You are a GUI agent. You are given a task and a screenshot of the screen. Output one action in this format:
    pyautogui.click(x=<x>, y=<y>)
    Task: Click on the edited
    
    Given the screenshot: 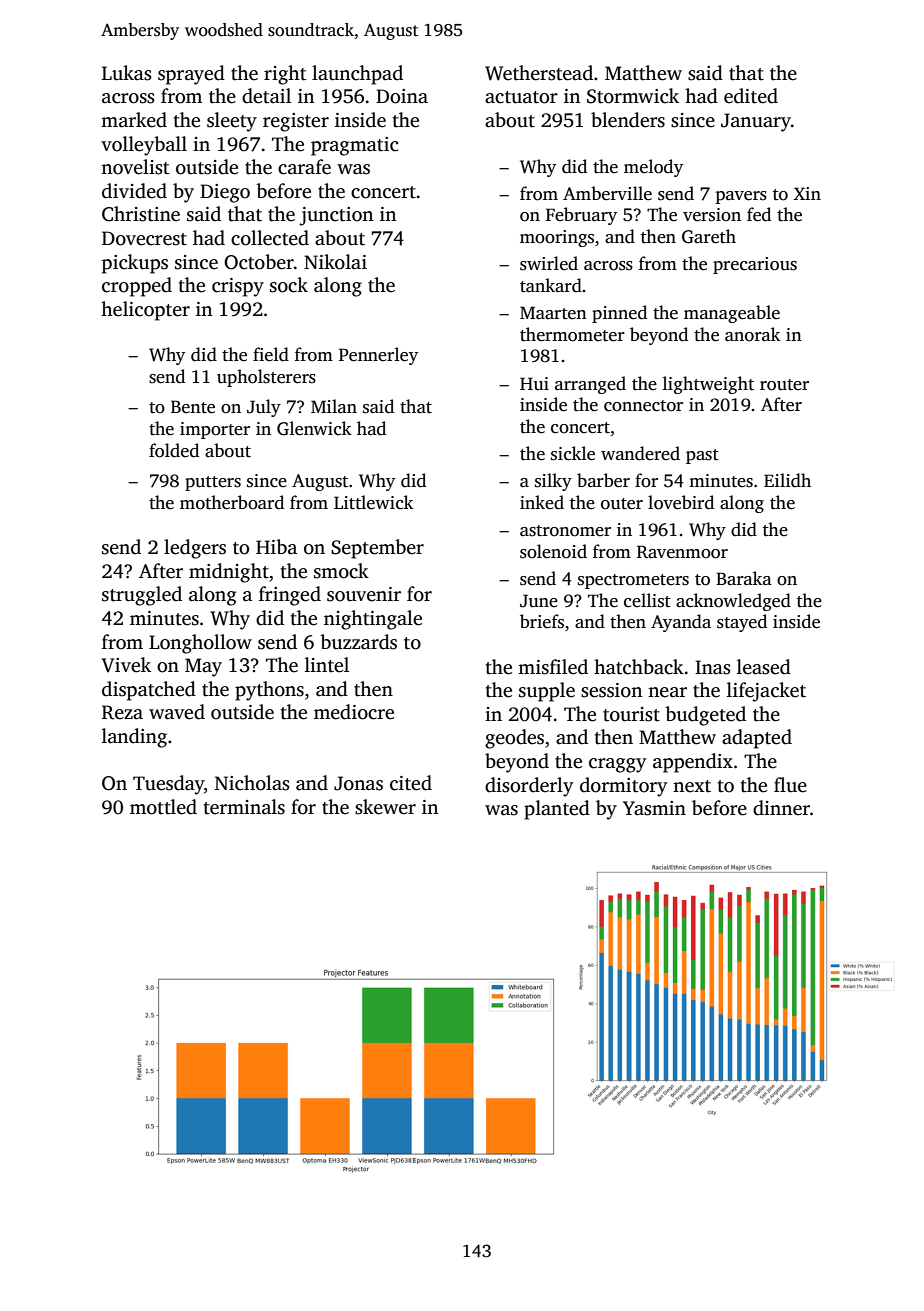 What is the action you would take?
    pyautogui.click(x=751, y=96)
